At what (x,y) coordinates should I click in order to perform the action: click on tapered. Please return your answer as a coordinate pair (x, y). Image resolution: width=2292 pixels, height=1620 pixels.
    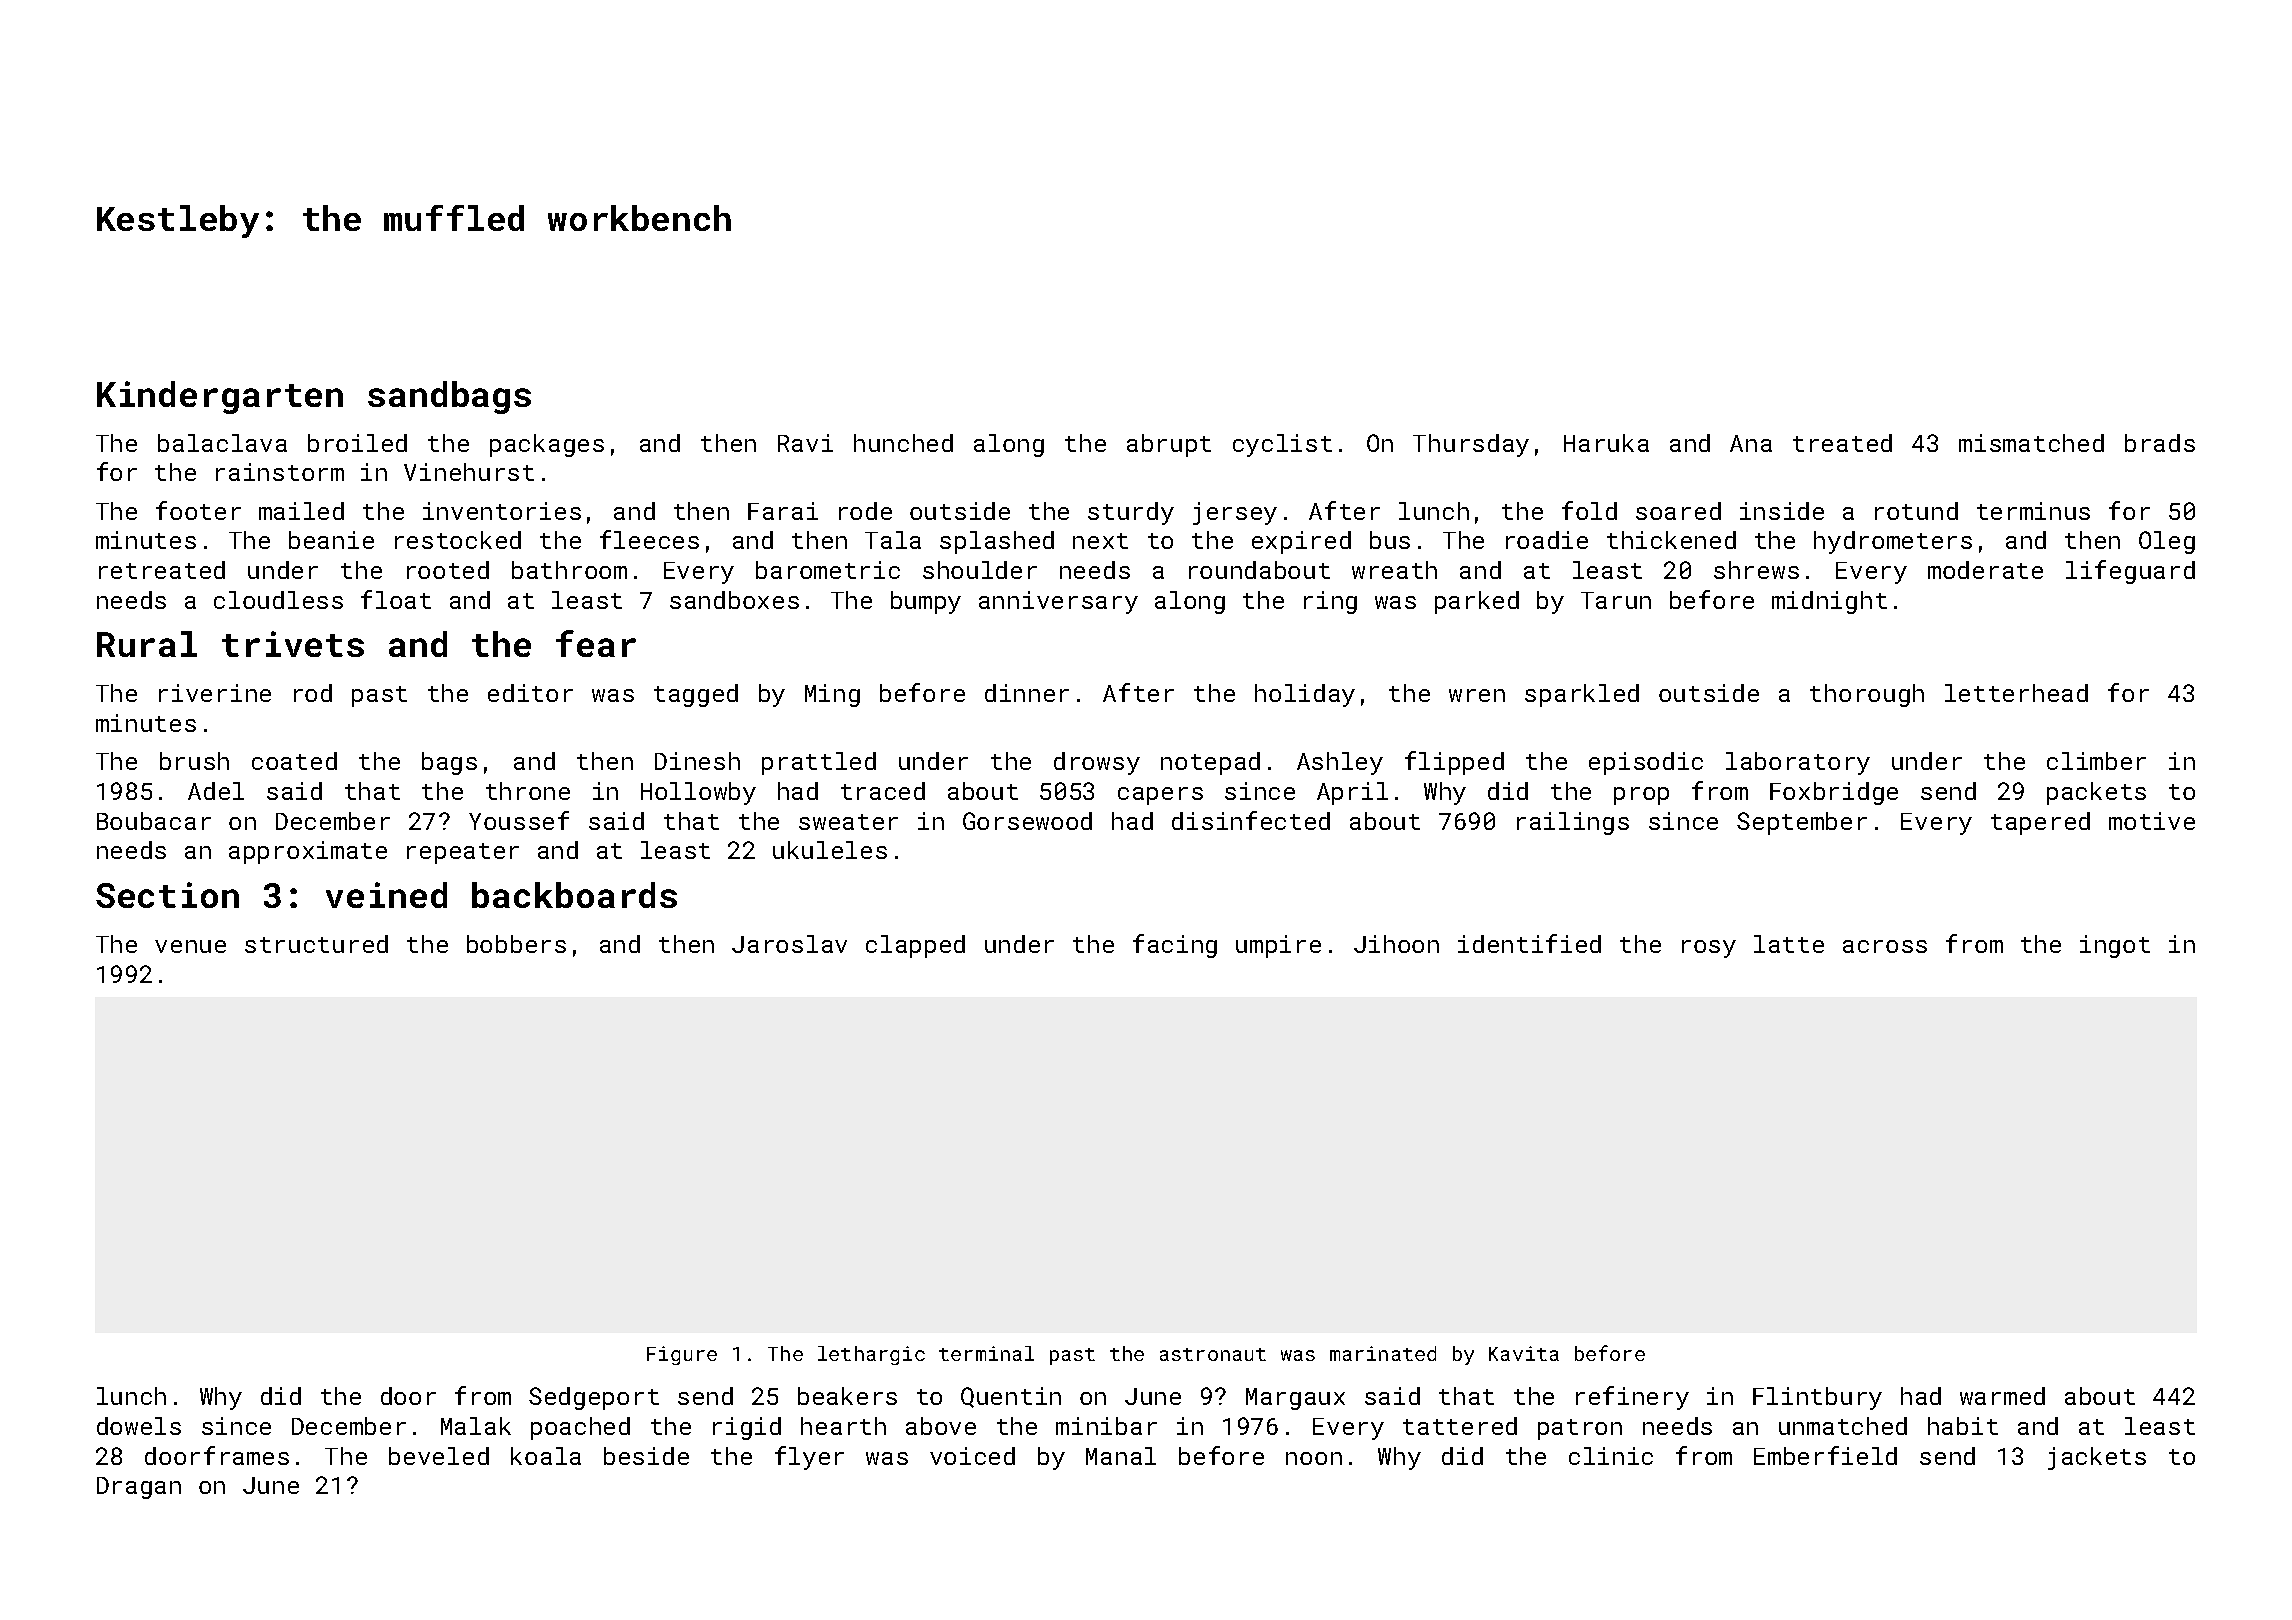
    Looking at the image, I should click on (2040, 823).
